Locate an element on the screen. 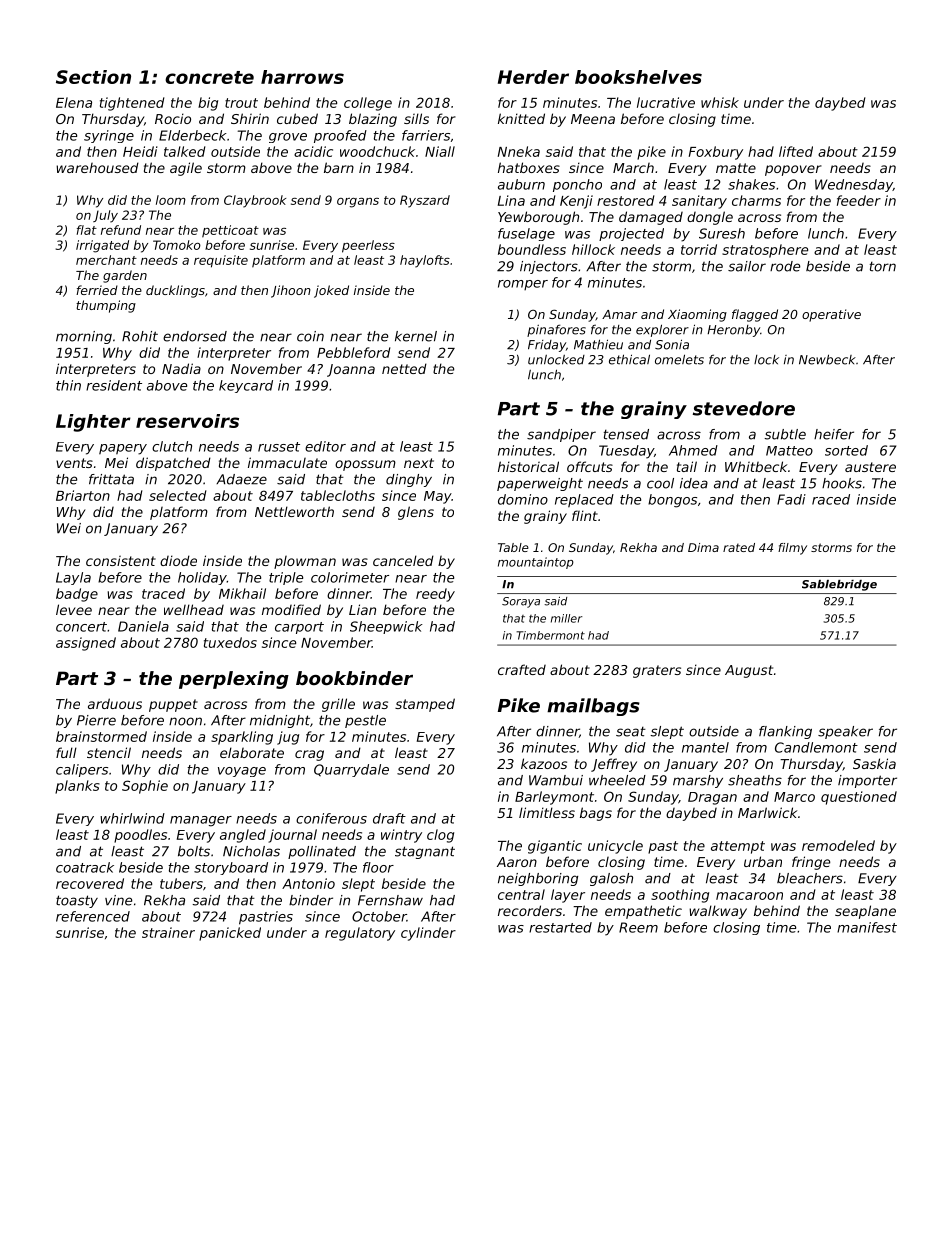 The height and width of the screenshot is (1233, 952). Herder is located at coordinates (533, 77).
